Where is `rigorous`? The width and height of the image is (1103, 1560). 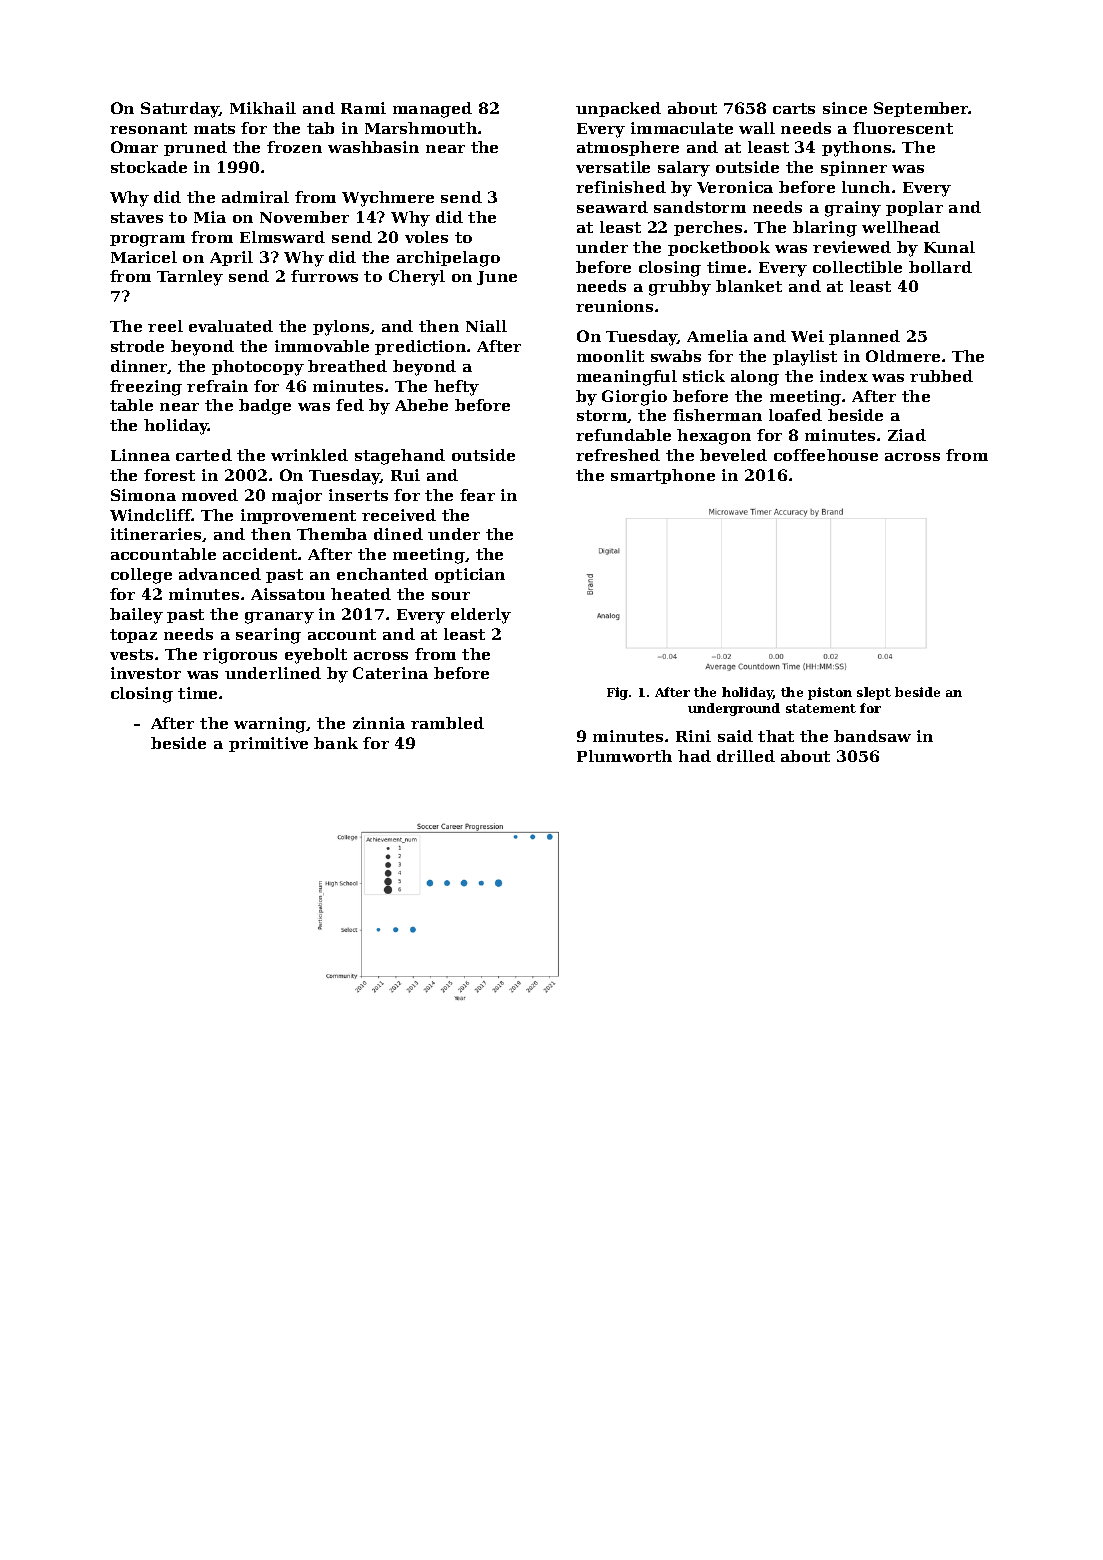
rigorous is located at coordinates (240, 656).
